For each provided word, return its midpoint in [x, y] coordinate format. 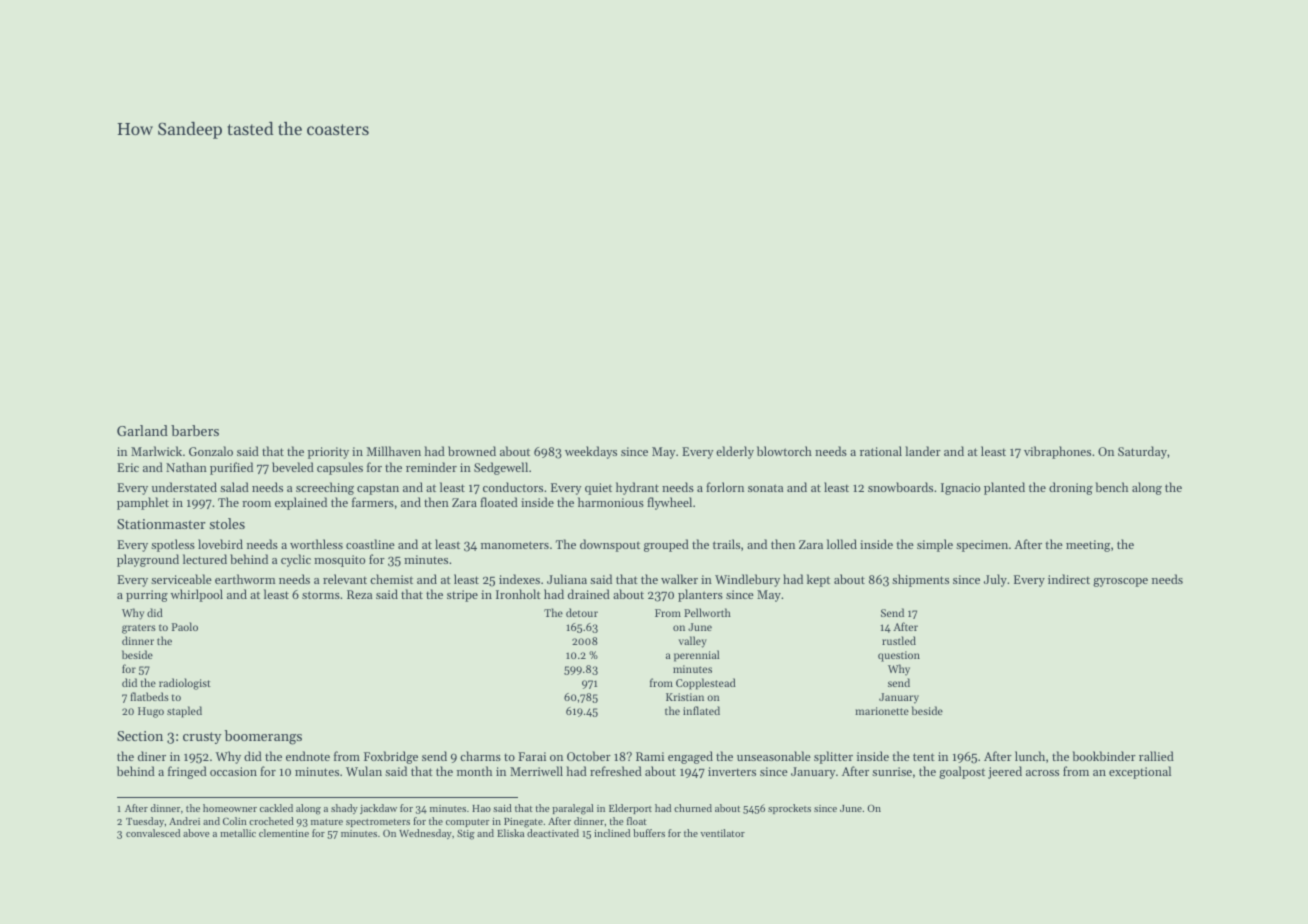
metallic [238, 833]
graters [139, 629]
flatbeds [149, 696]
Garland [142, 430]
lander [923, 451]
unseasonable [774, 756]
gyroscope [1120, 582]
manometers [515, 545]
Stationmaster [161, 524]
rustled [899, 640]
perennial [696, 656]
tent [924, 757]
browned [472, 451]
